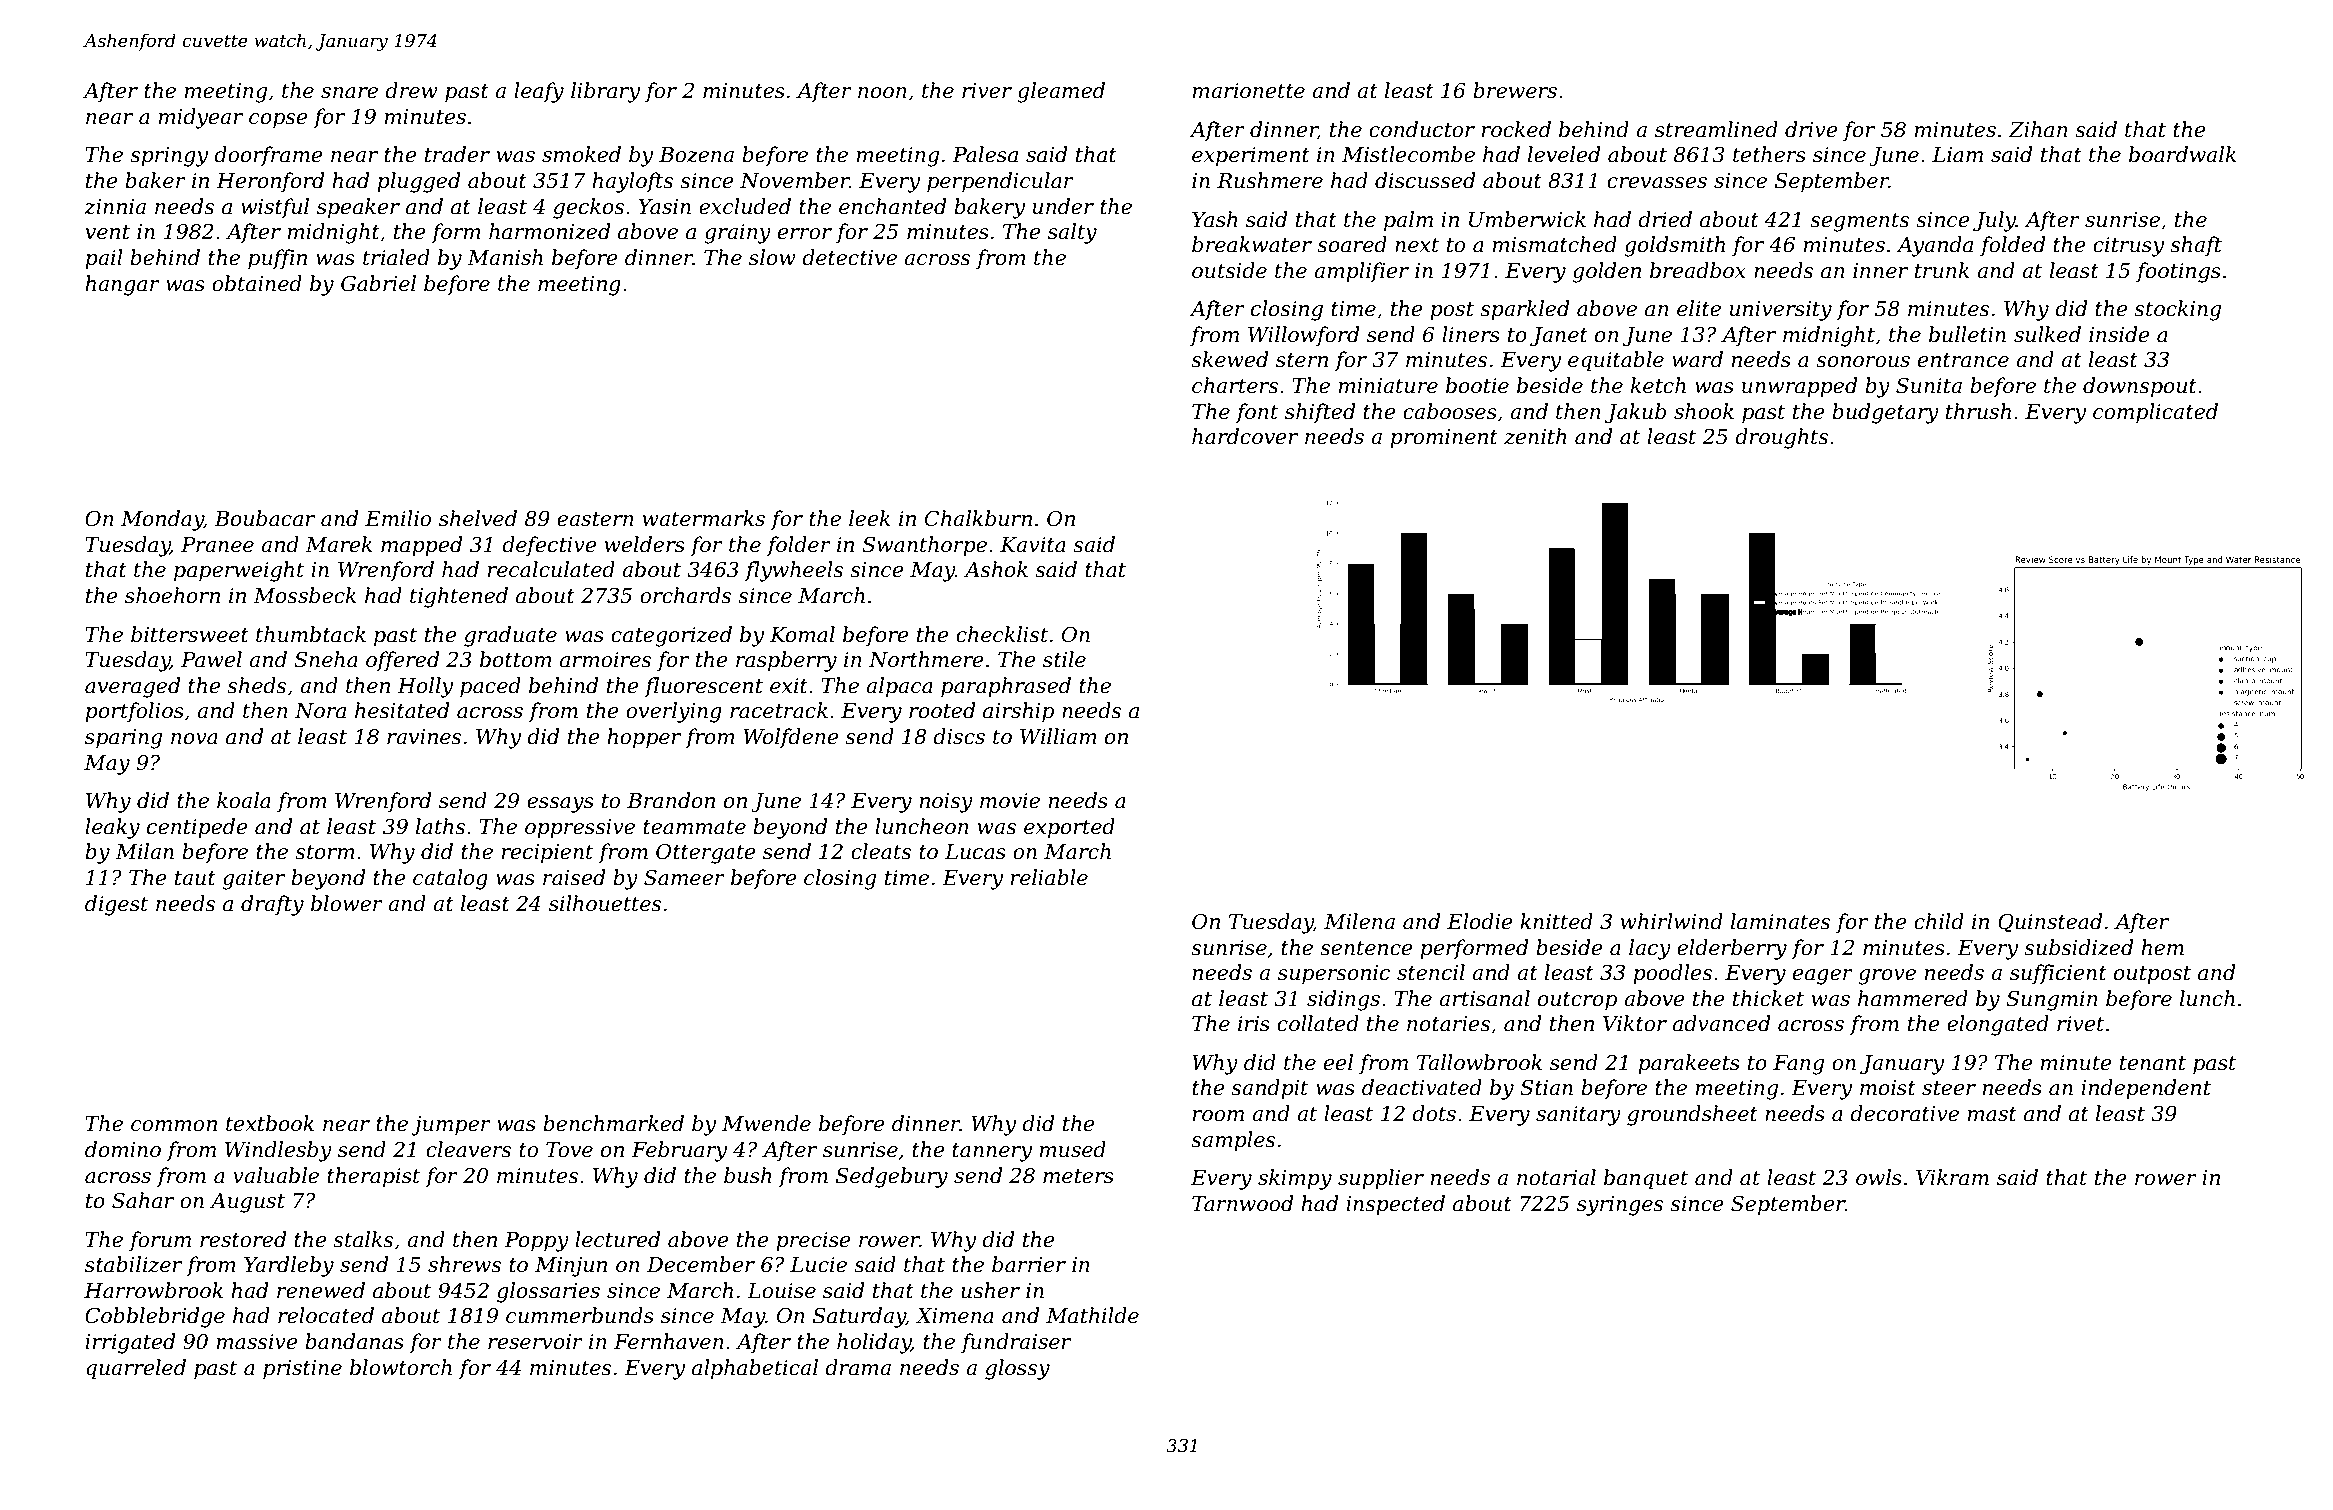 The height and width of the screenshot is (1510, 2333). Describe the element at coordinates (2038, 129) in the screenshot. I see `Zihan` at that location.
